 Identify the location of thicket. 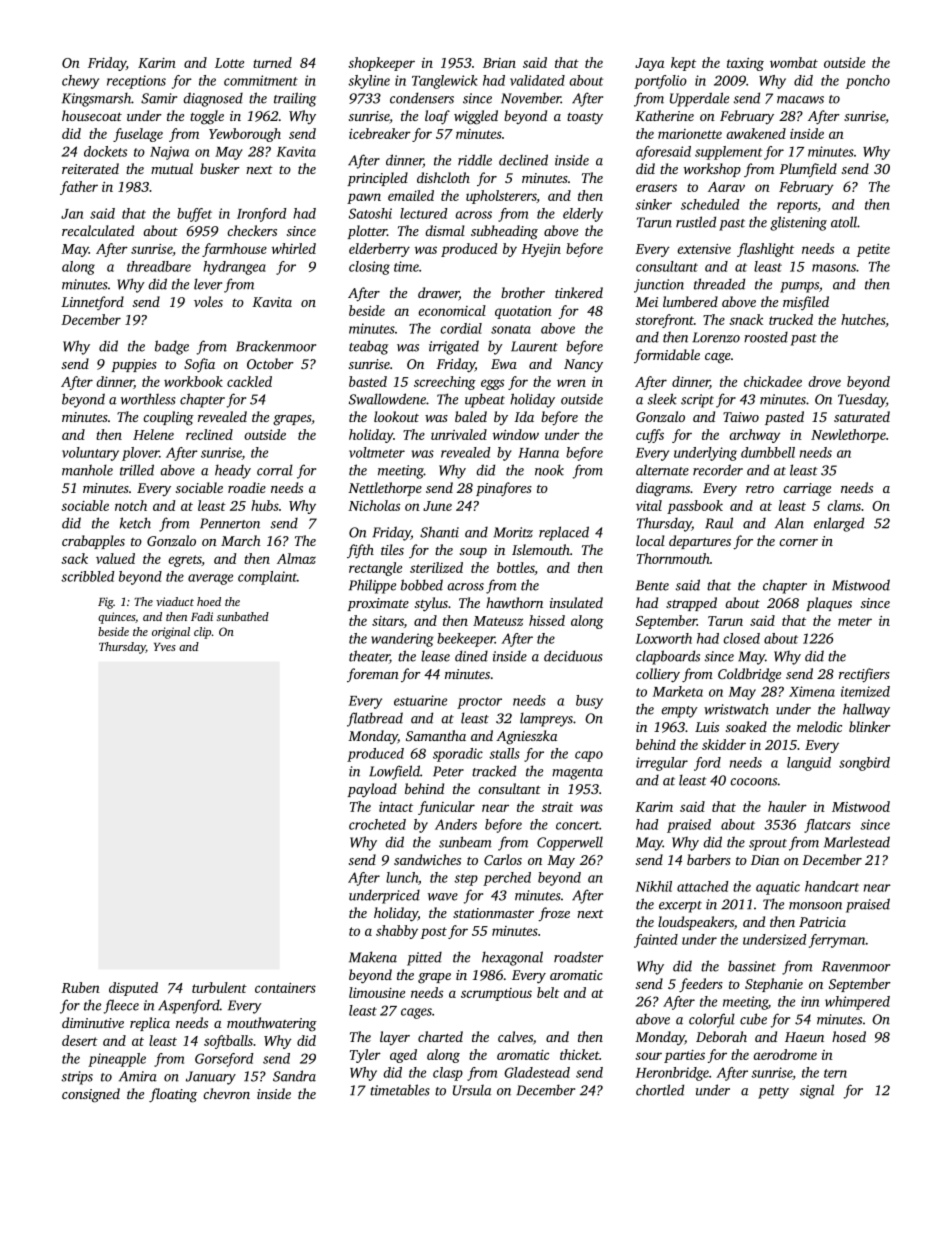
(580, 1054).
